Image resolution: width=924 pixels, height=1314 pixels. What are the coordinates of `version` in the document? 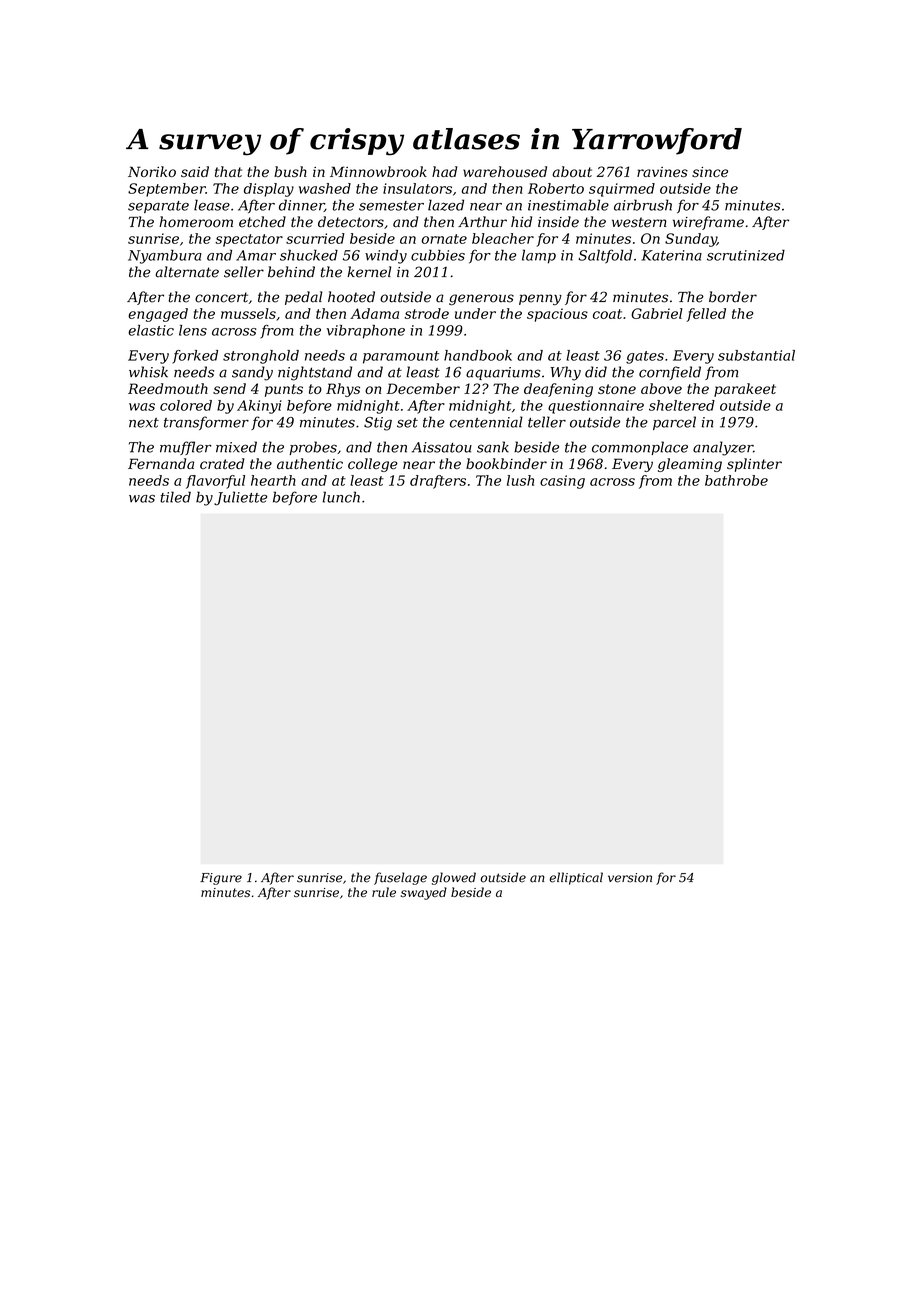 It's located at (630, 878).
